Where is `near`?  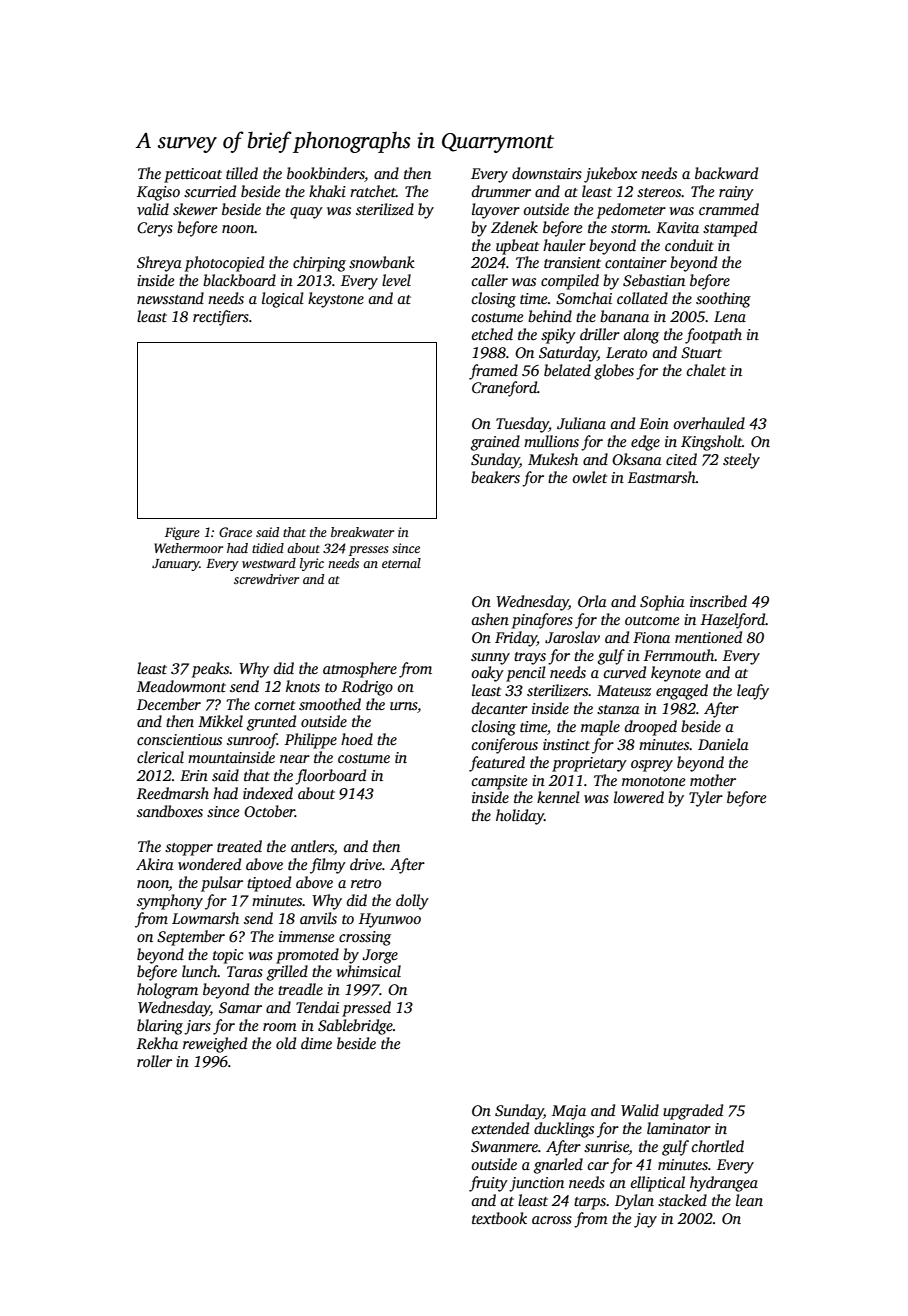 near is located at coordinates (295, 759).
